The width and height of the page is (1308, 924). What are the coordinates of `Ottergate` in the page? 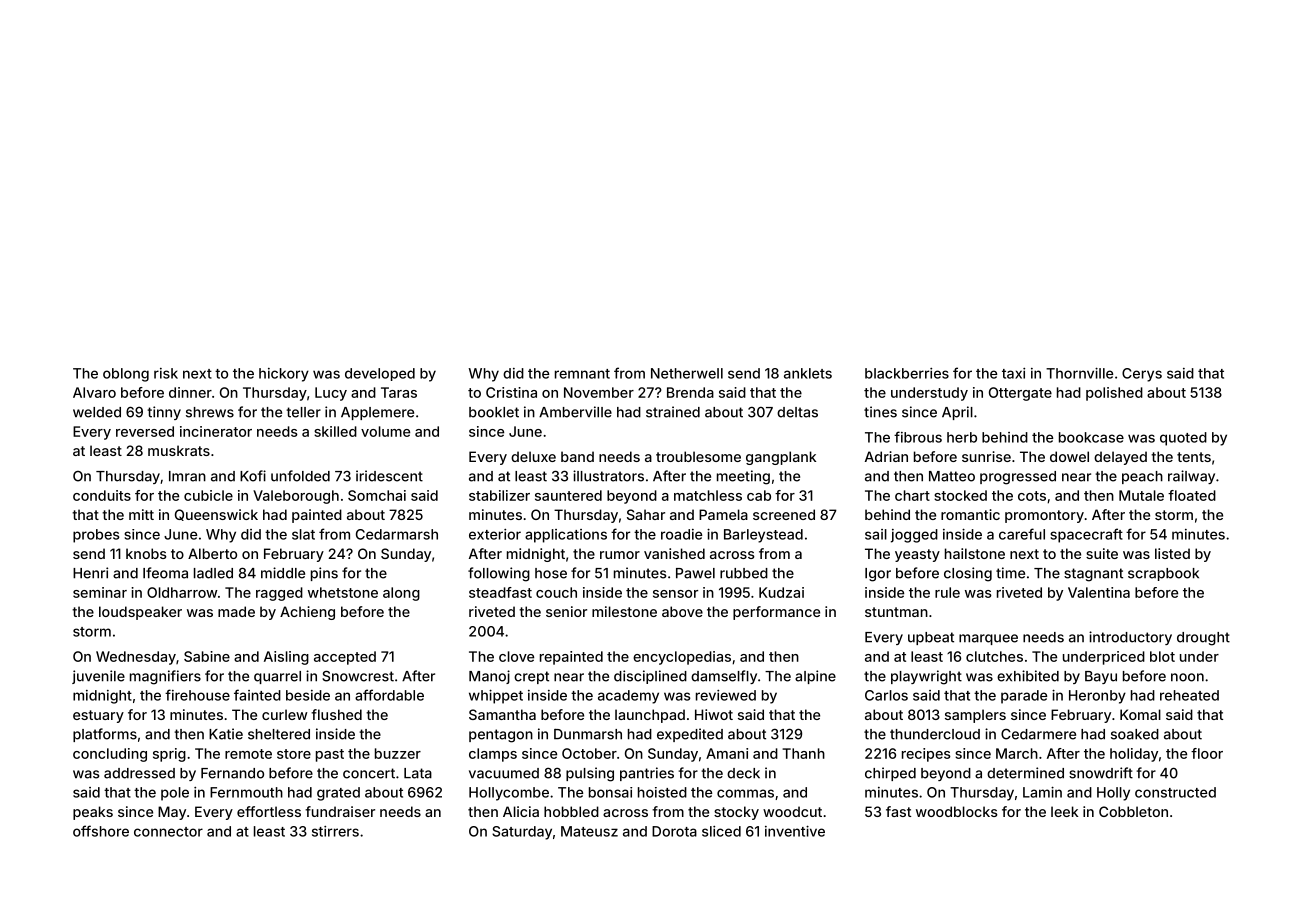 It's located at (1020, 394).
